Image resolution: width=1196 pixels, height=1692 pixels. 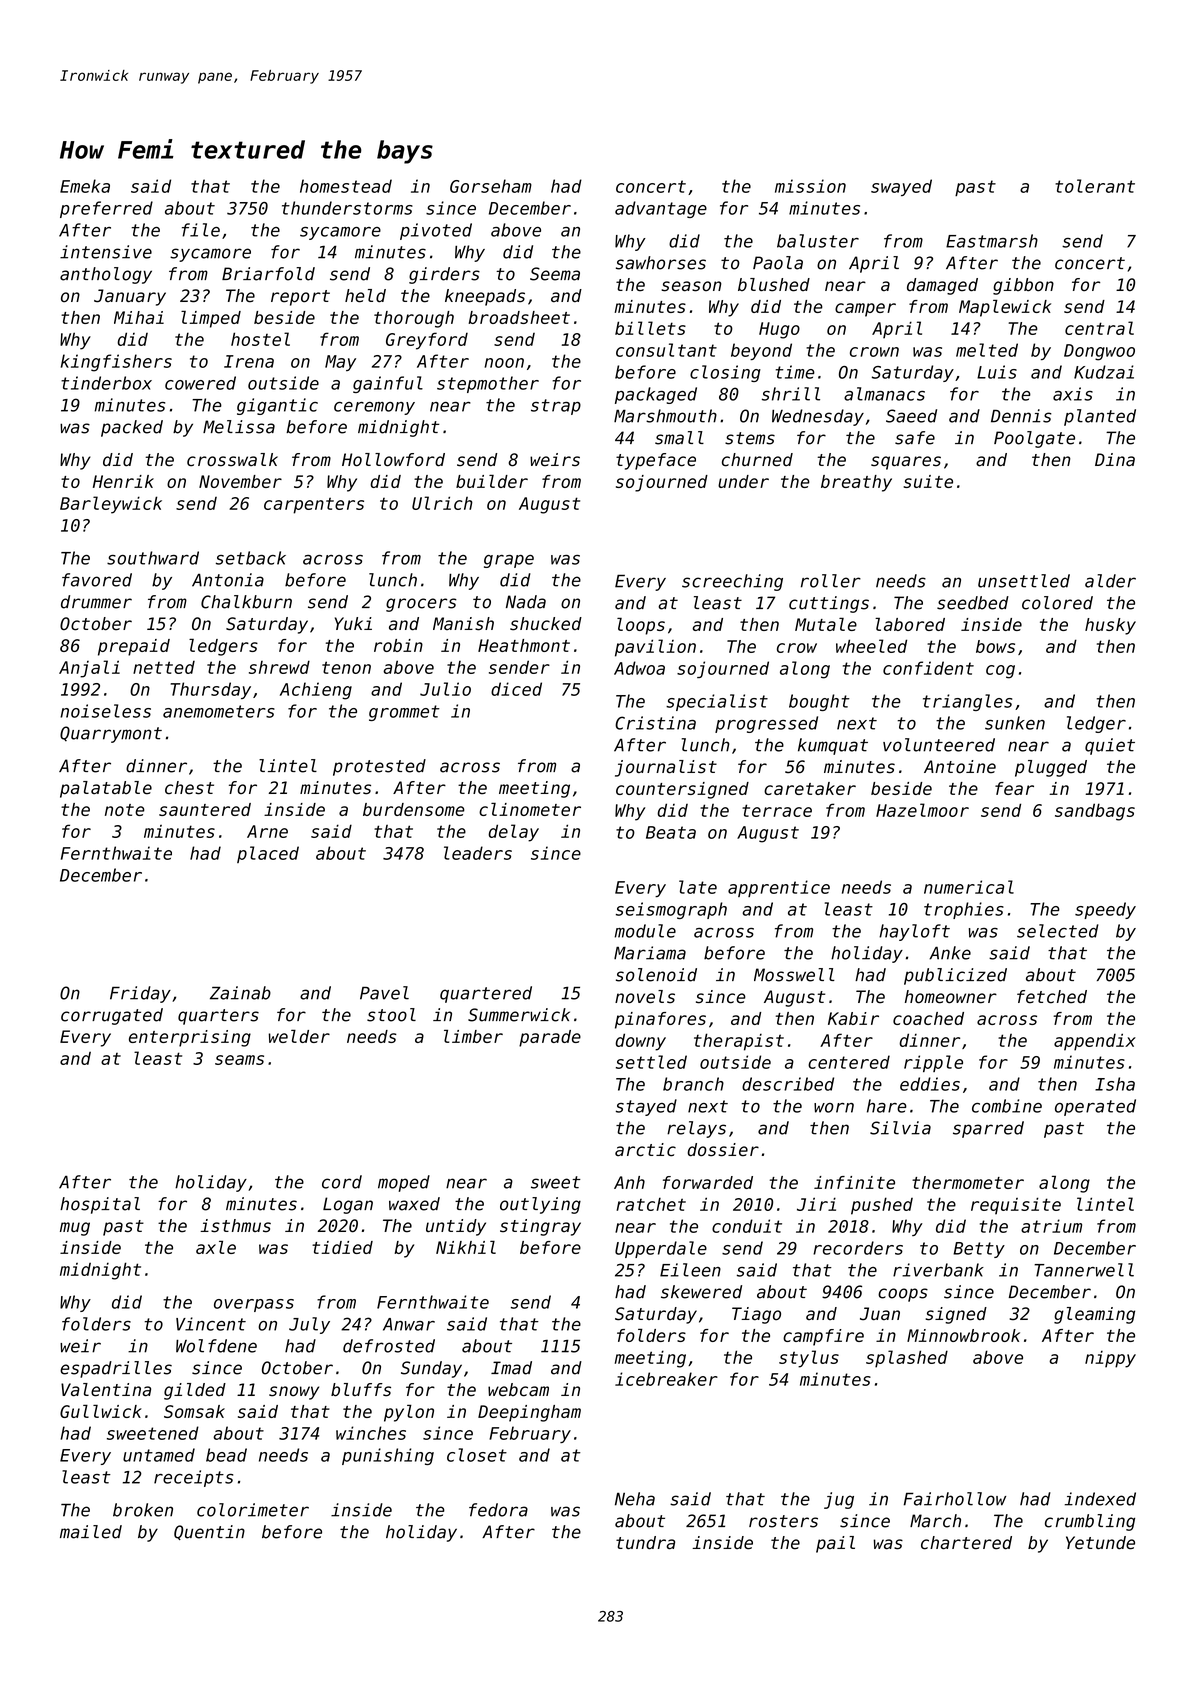 What do you see at coordinates (491, 186) in the document?
I see `Gorseham` at bounding box center [491, 186].
